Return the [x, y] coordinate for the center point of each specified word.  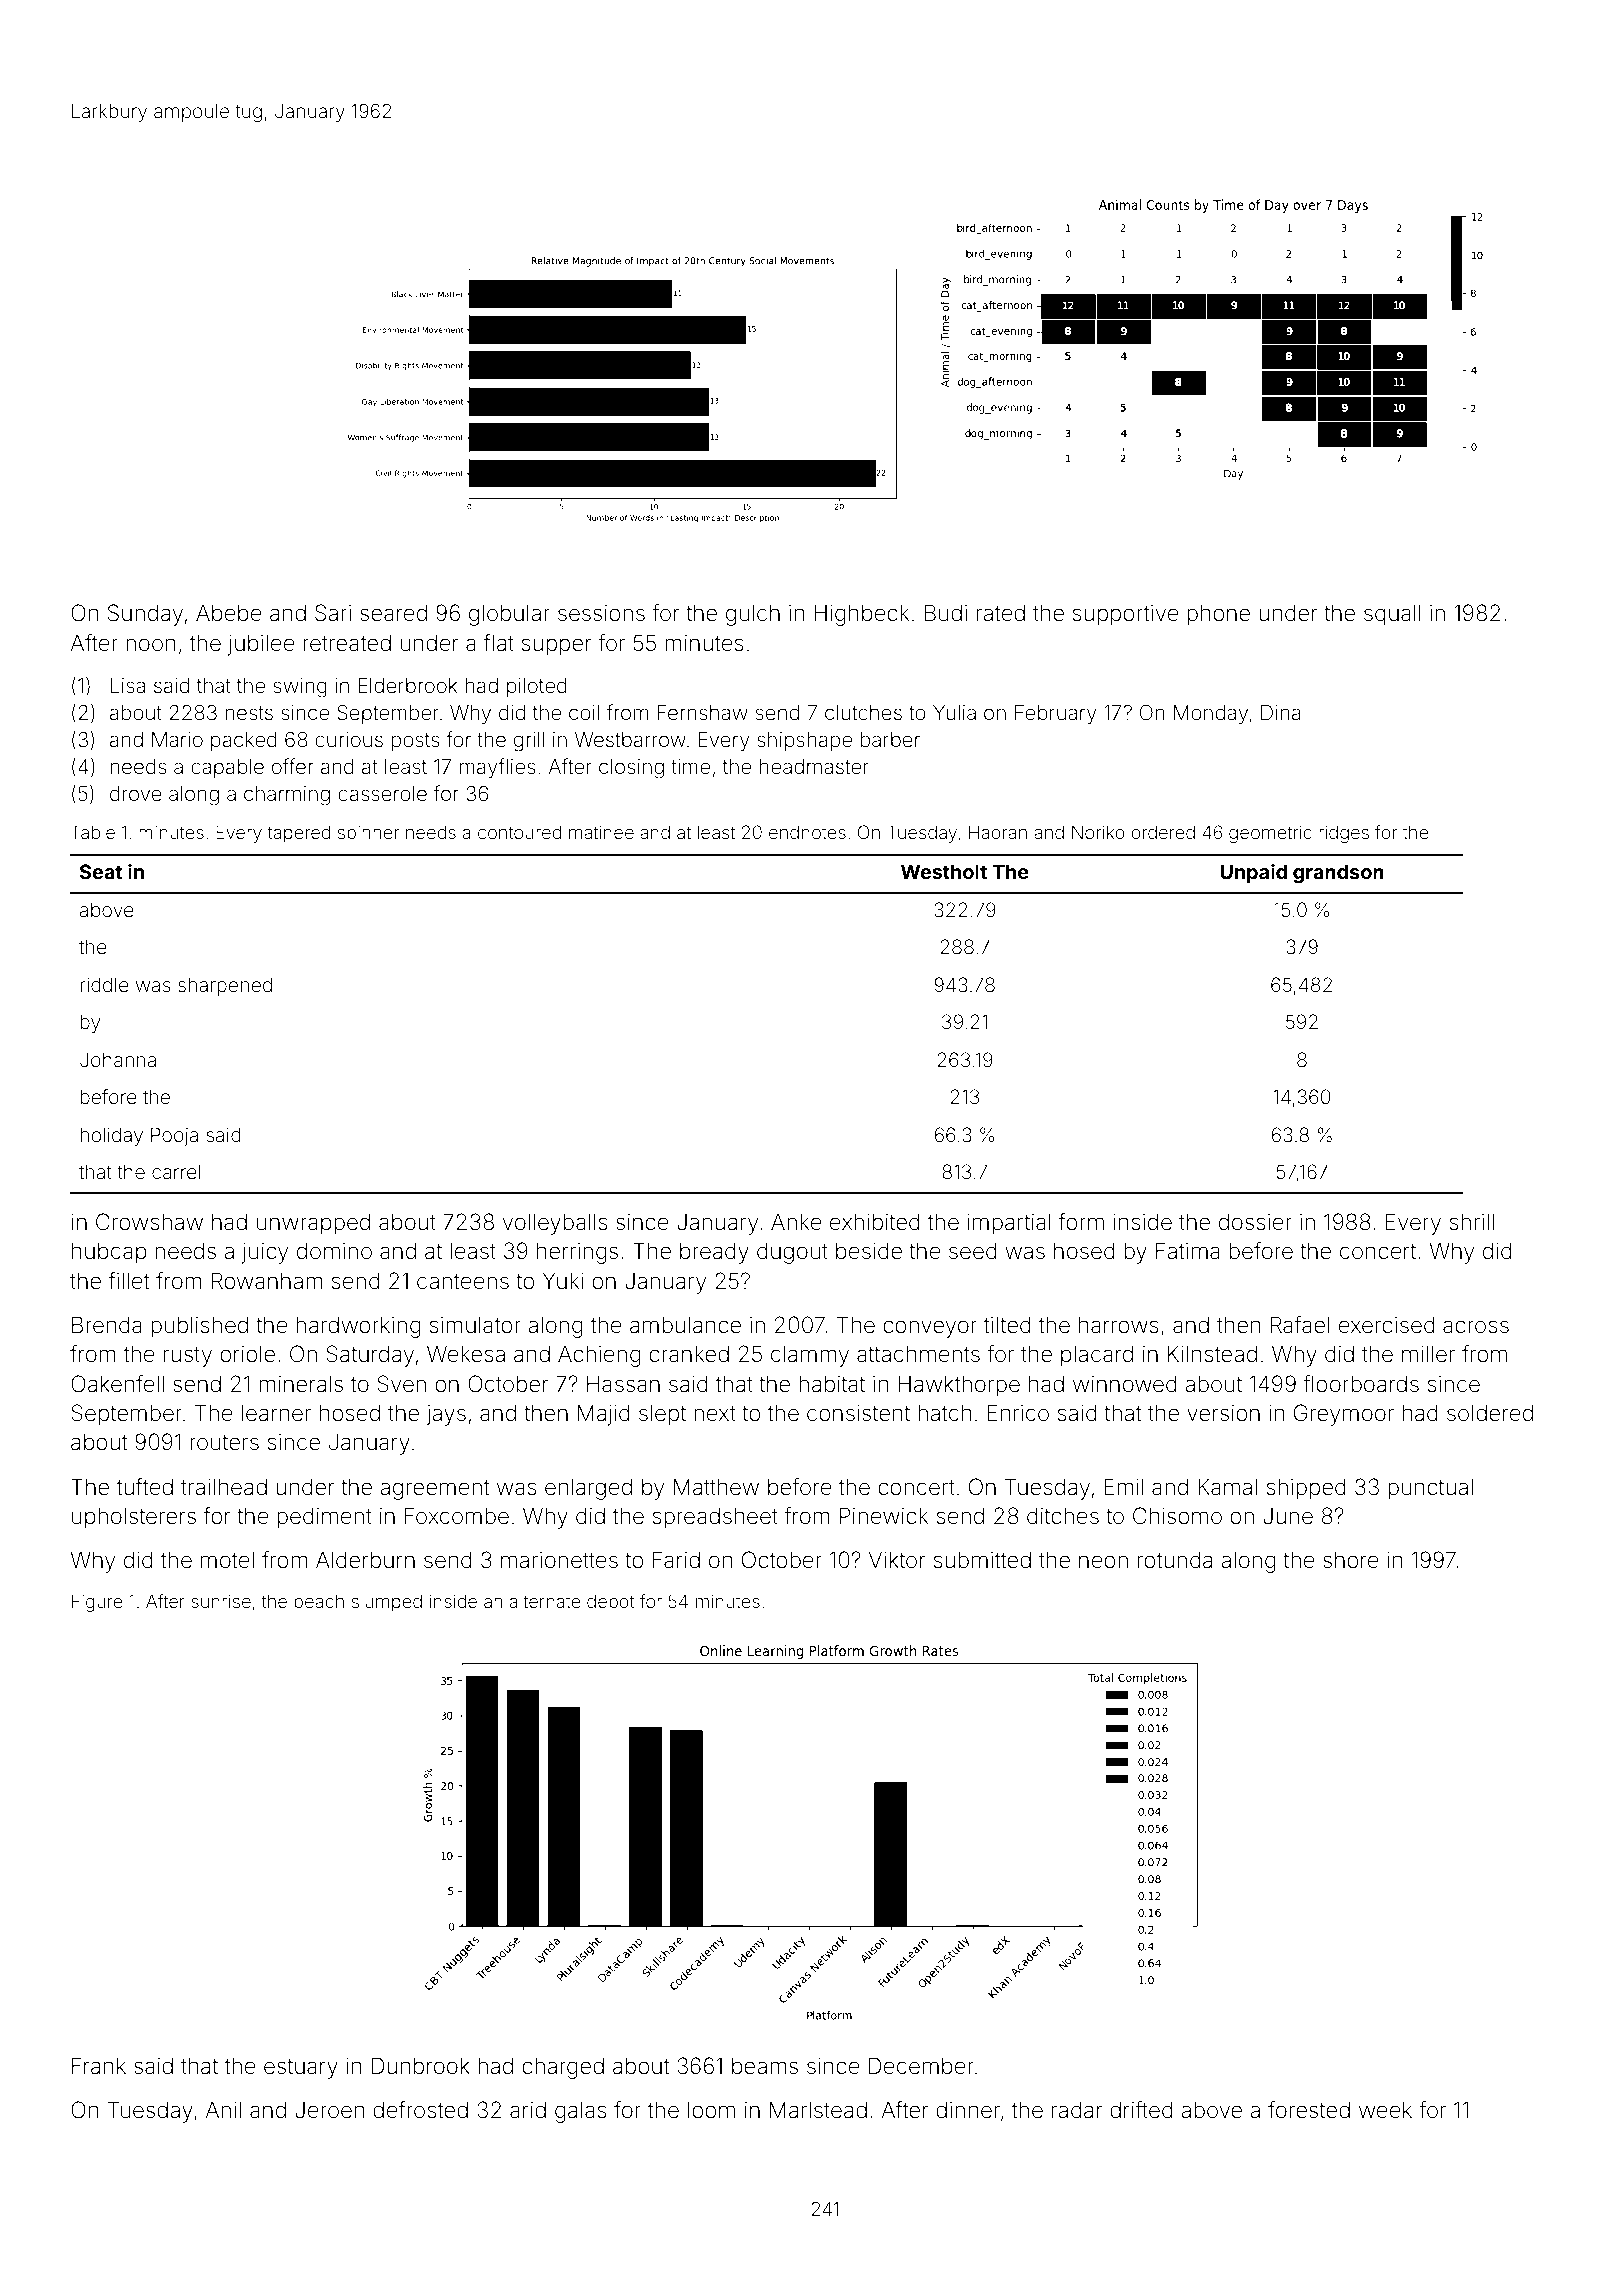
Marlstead [818, 2110]
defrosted [420, 2110]
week [1385, 2110]
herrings [577, 1253]
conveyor [930, 1329]
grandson [1338, 874]
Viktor [897, 1559]
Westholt [944, 871]
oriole [247, 1354]
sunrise [221, 1601]
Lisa [128, 685]
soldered [1490, 1413]
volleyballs [555, 1224]
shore [1351, 1560]
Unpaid [1253, 873]
